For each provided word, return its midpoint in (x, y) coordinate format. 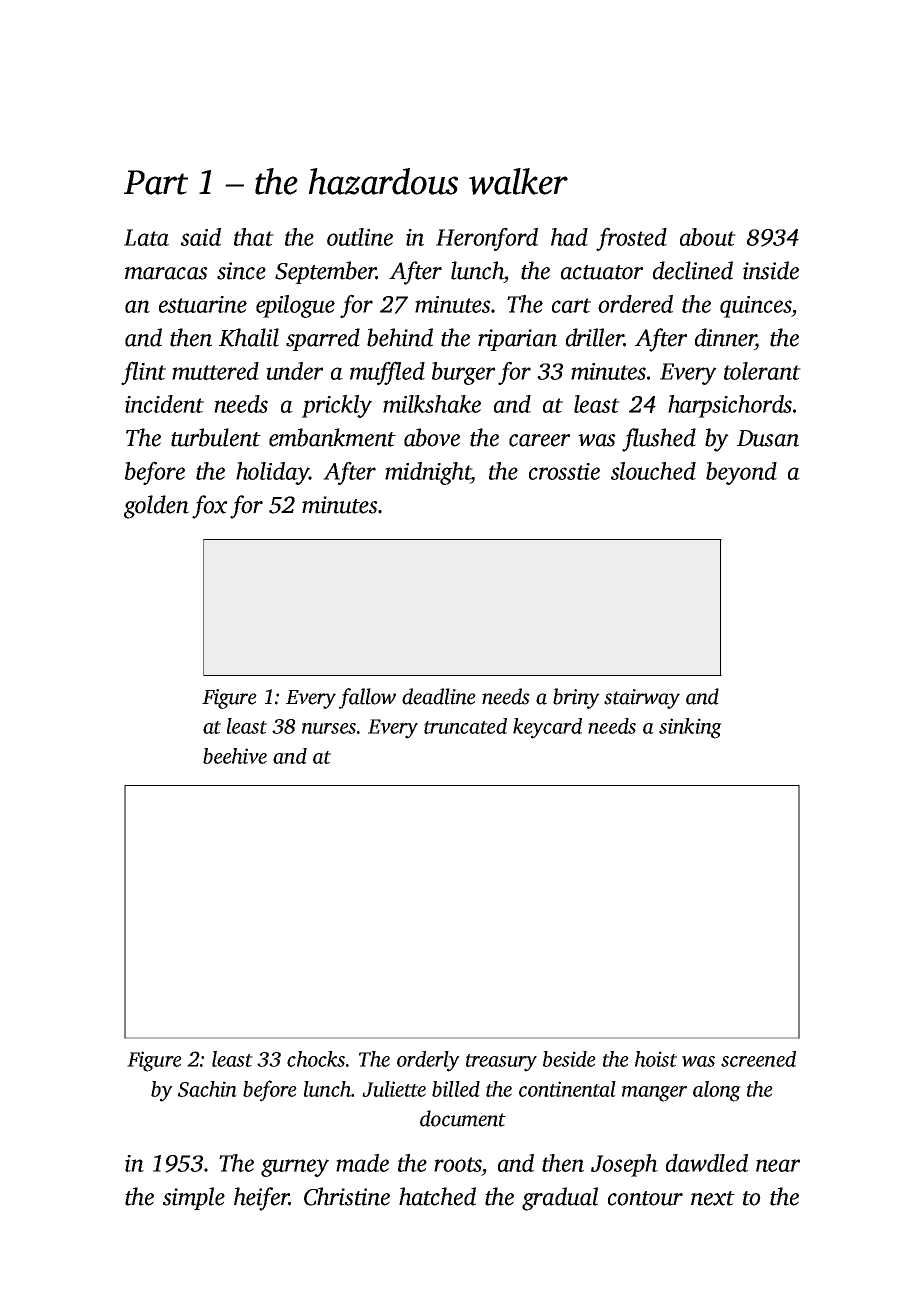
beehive (235, 756)
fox (210, 507)
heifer (261, 1199)
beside (569, 1059)
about (708, 237)
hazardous (383, 181)
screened (758, 1059)
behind (400, 337)
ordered (635, 304)
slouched (653, 471)
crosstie (564, 471)
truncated (465, 726)
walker (518, 181)
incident (164, 404)
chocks (316, 1059)
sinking (690, 728)
